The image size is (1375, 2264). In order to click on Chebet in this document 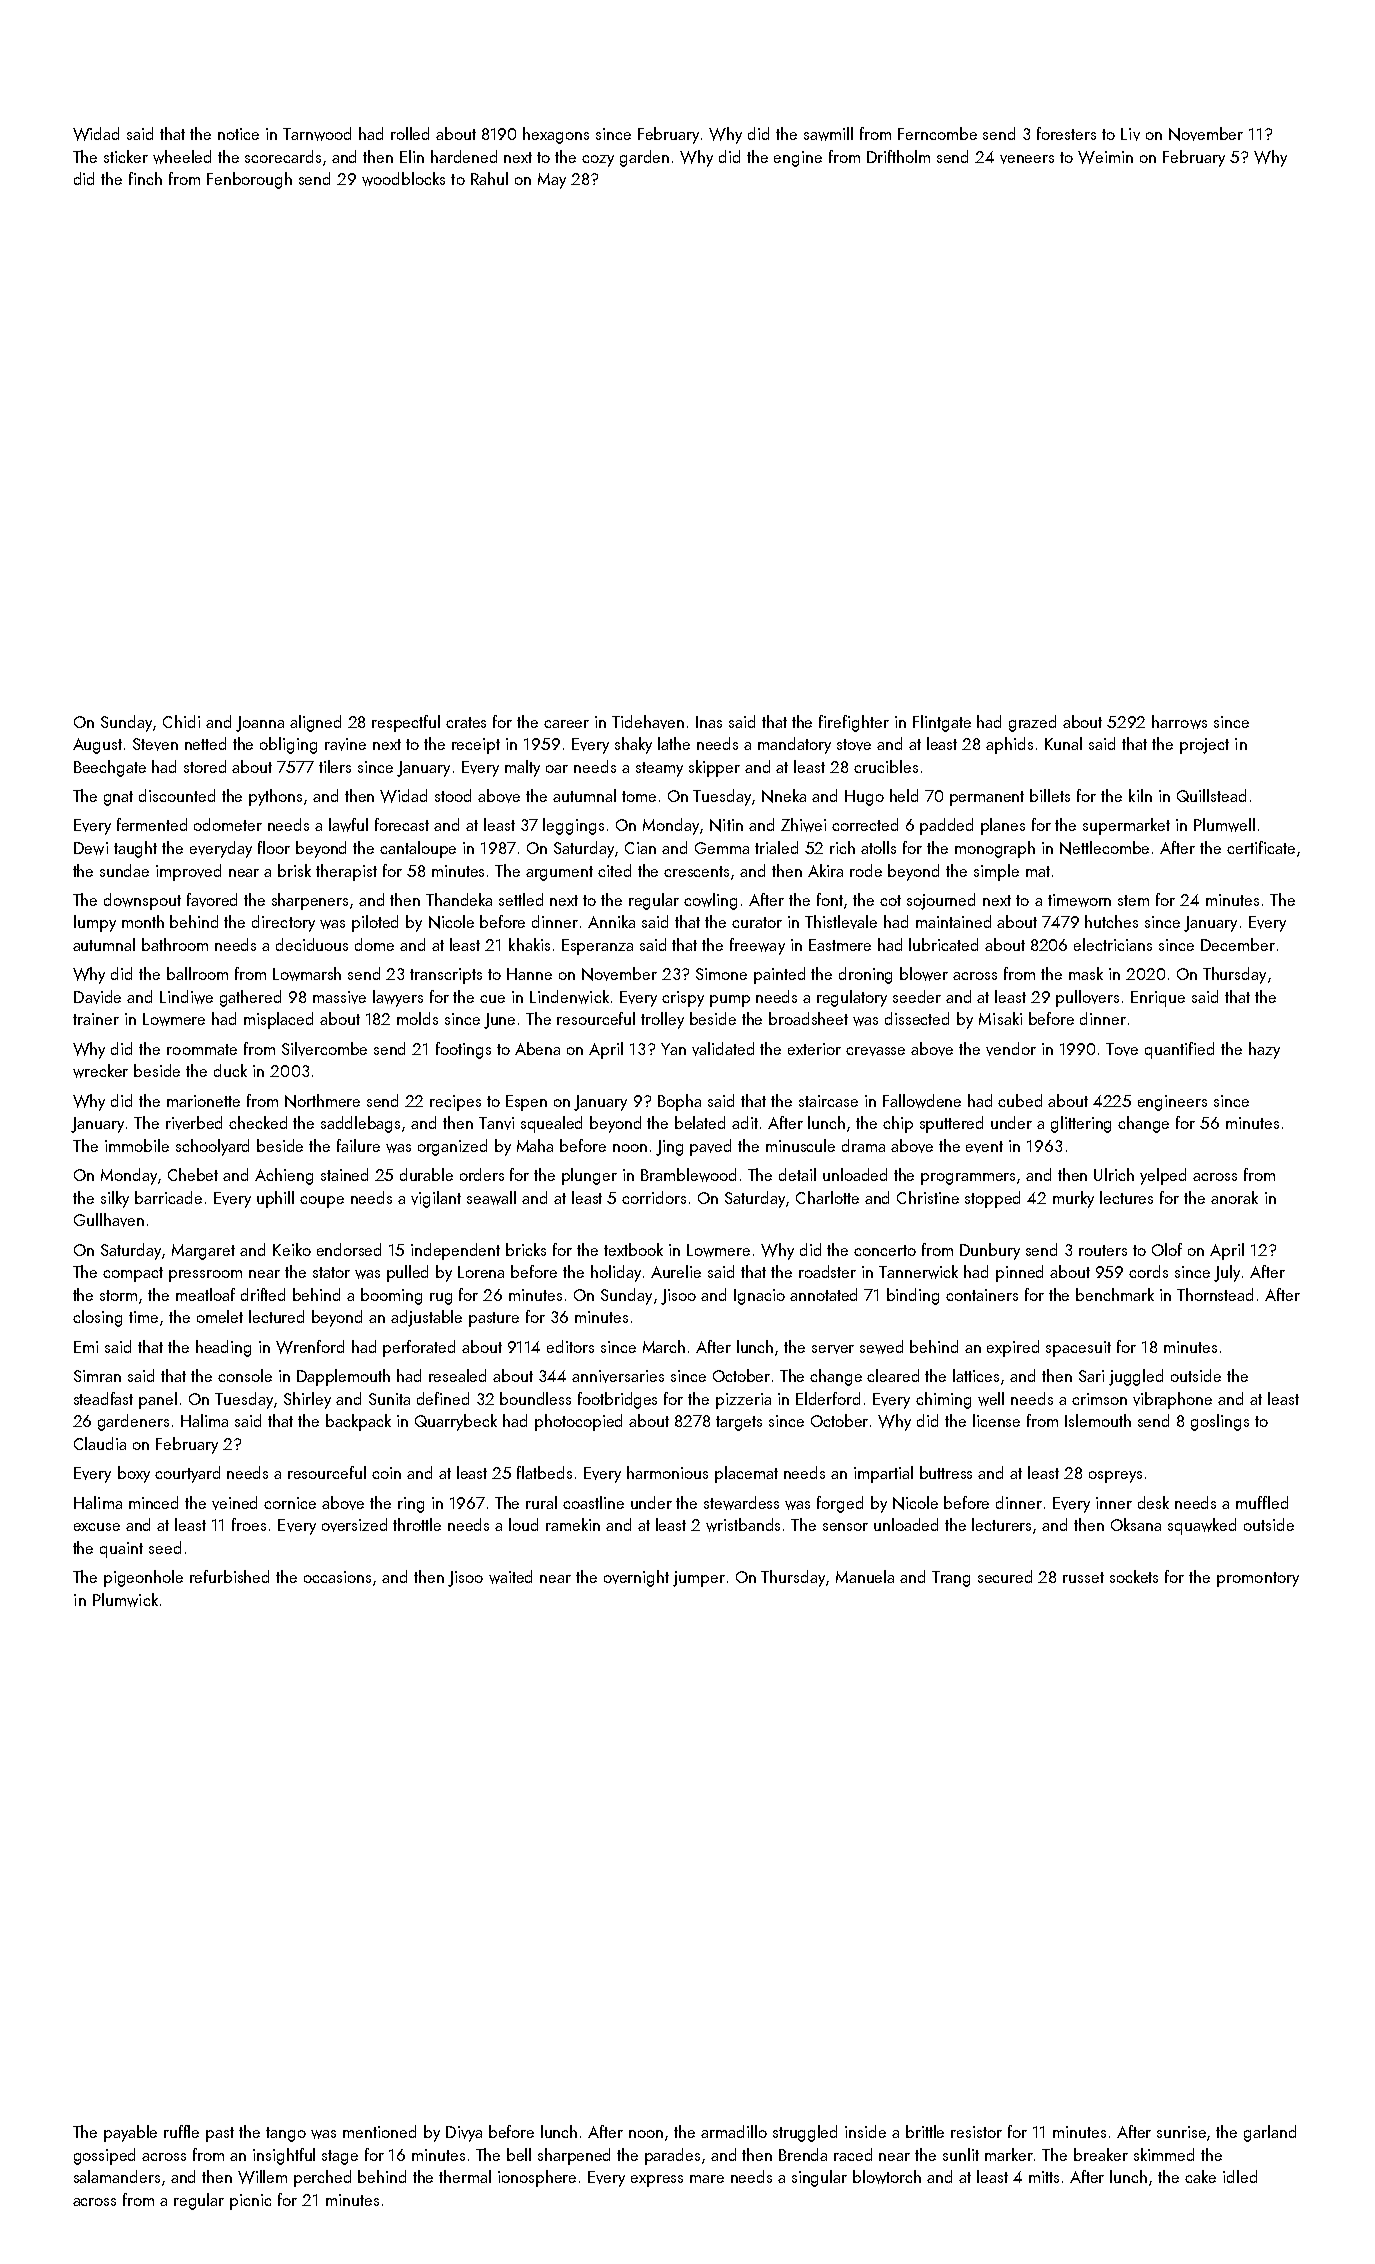, I will do `click(193, 1174)`.
